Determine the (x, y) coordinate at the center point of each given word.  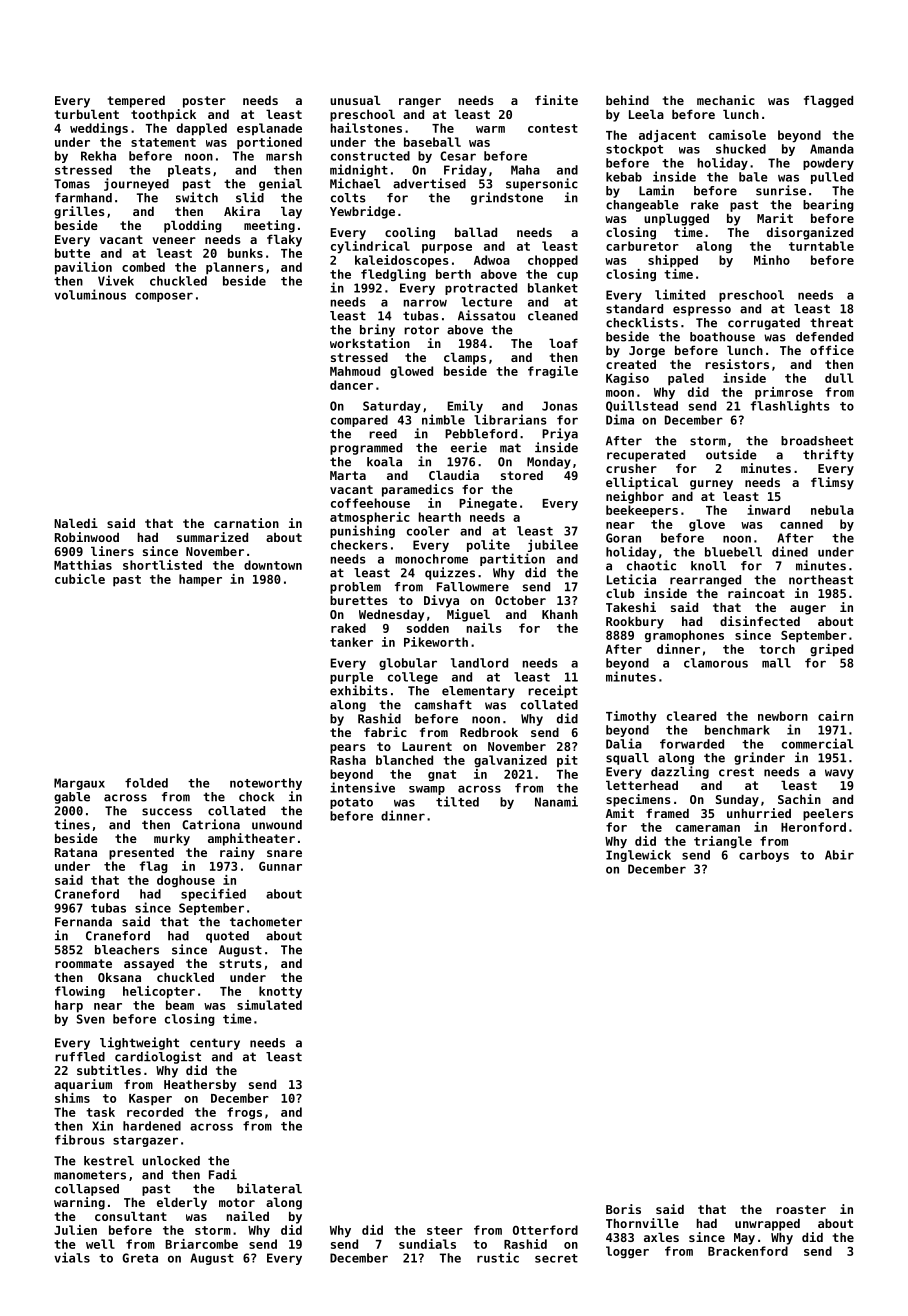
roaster (801, 1209)
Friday (465, 170)
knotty (280, 992)
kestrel (109, 1161)
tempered (136, 101)
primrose (784, 393)
